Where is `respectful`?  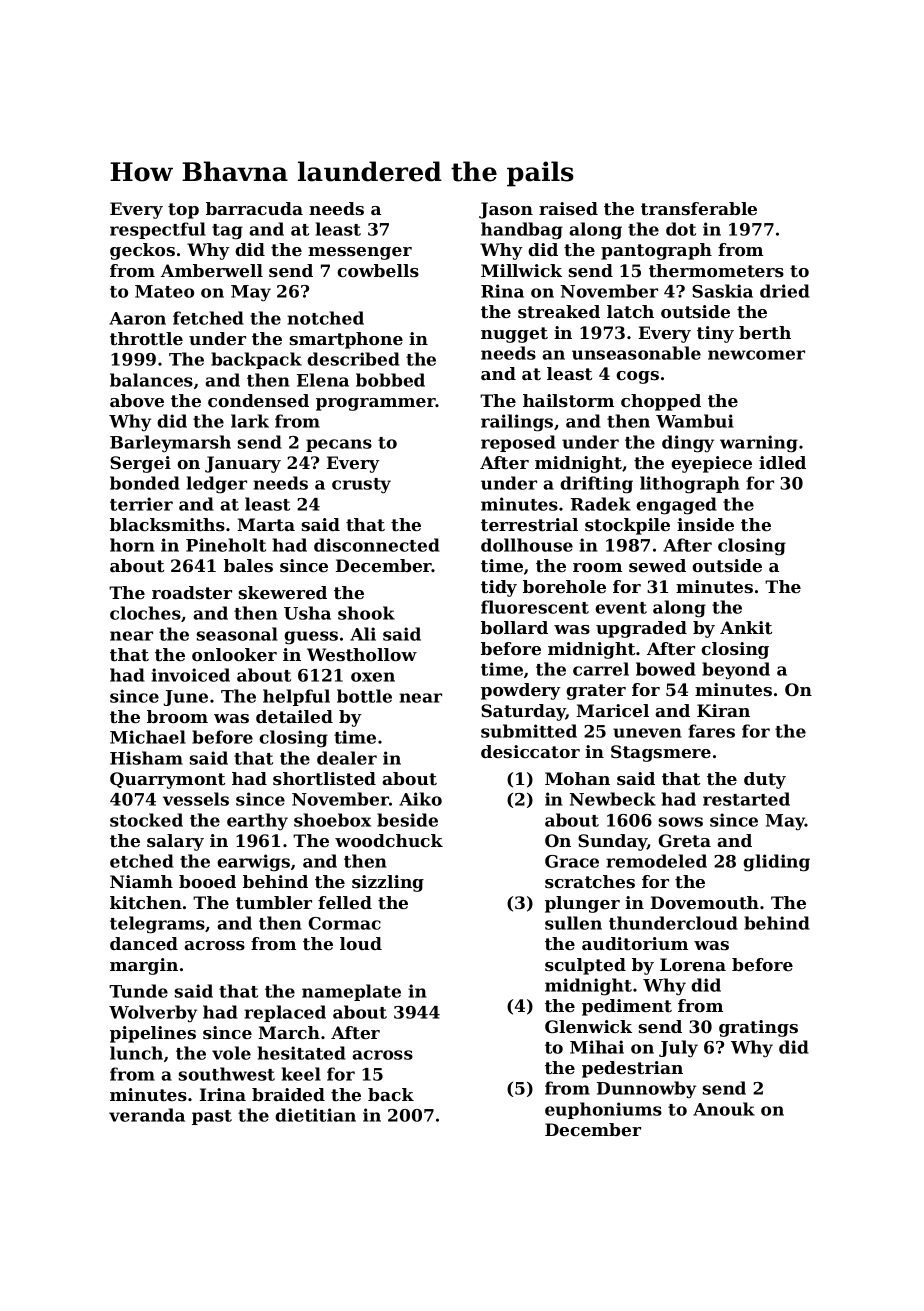
respectful is located at coordinates (158, 230).
